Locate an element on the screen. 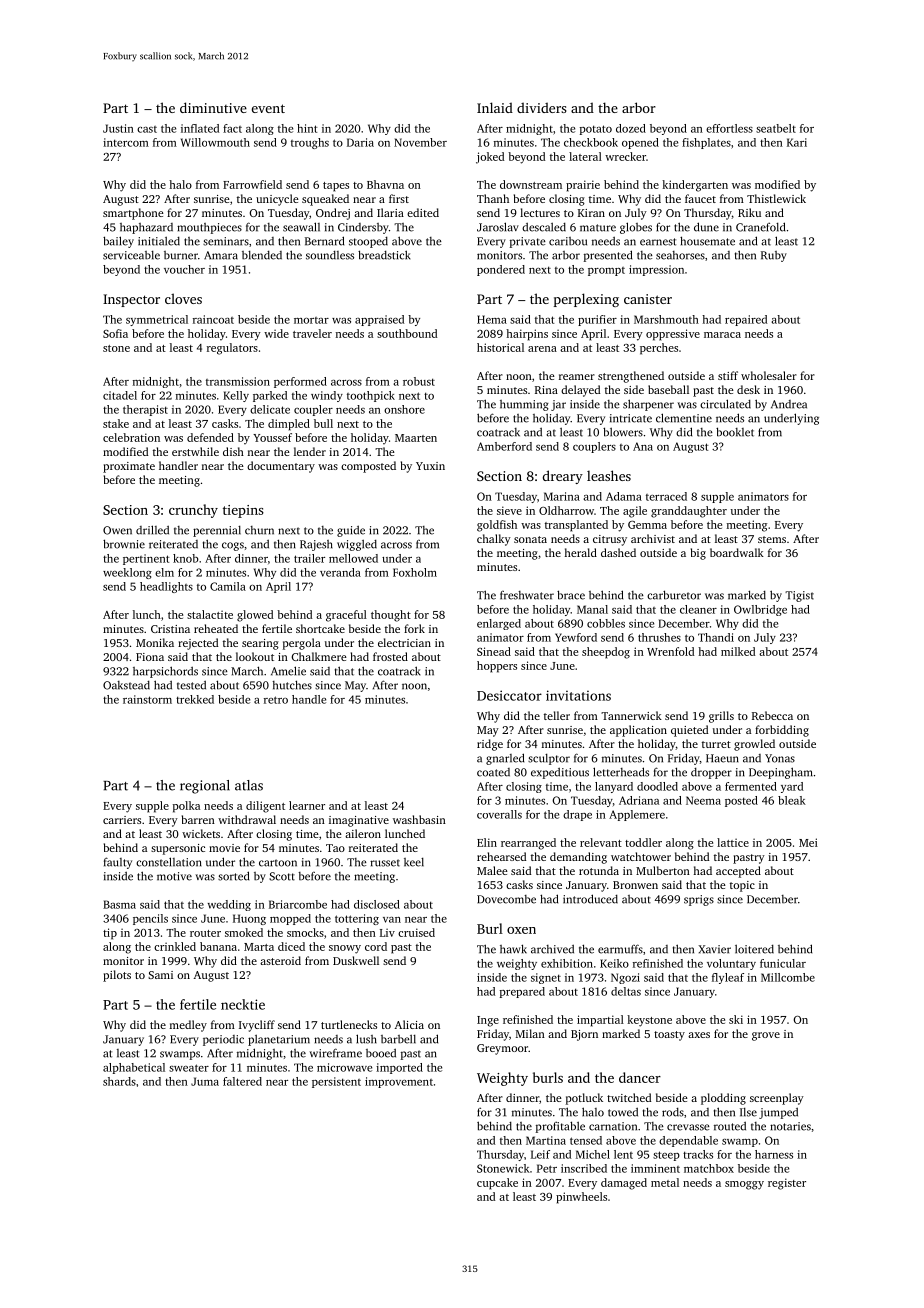 This screenshot has width=924, height=1308. dividers is located at coordinates (542, 107).
